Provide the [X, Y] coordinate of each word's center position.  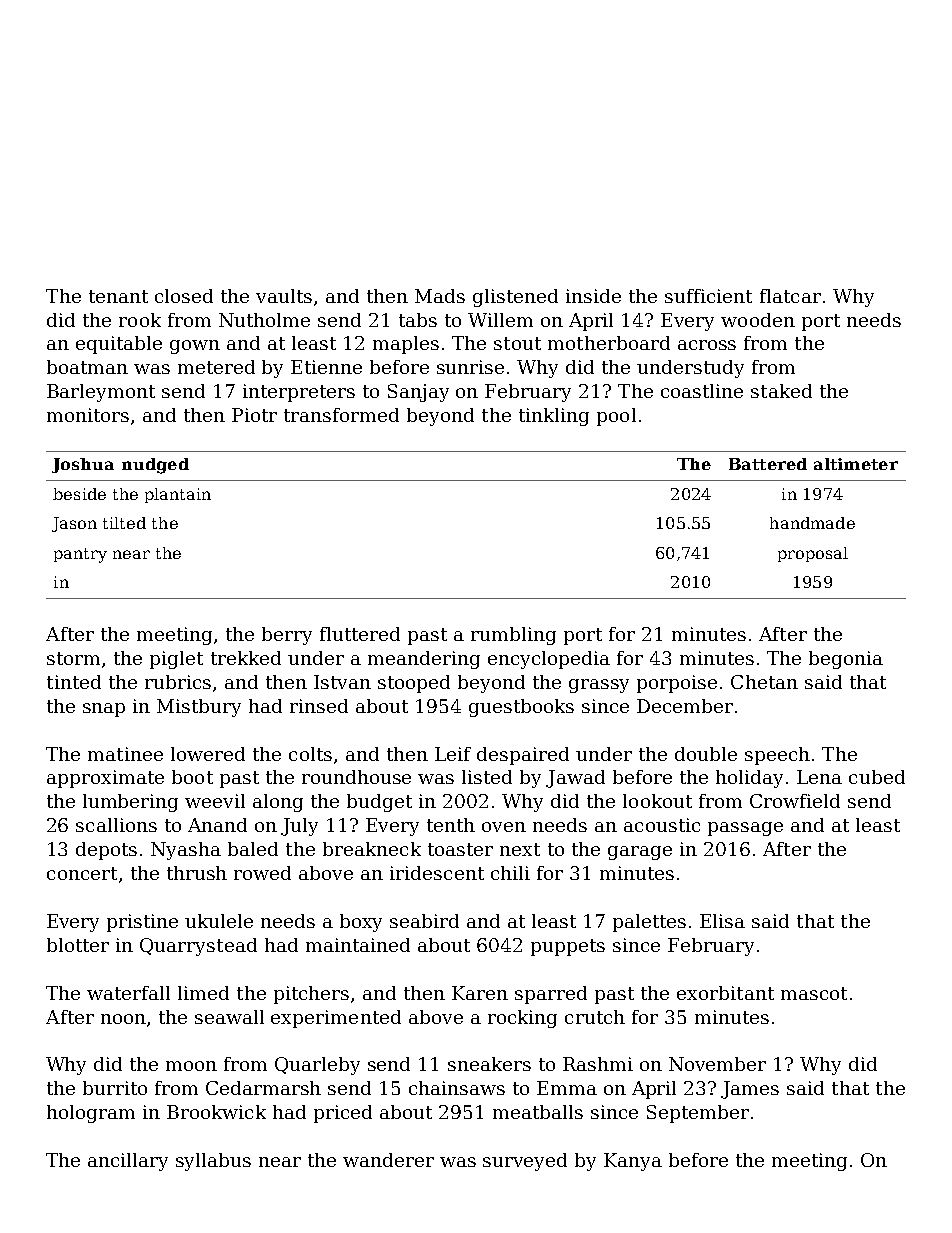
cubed [877, 777]
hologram [91, 1114]
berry [287, 636]
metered [216, 367]
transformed [341, 415]
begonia [846, 660]
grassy [599, 686]
